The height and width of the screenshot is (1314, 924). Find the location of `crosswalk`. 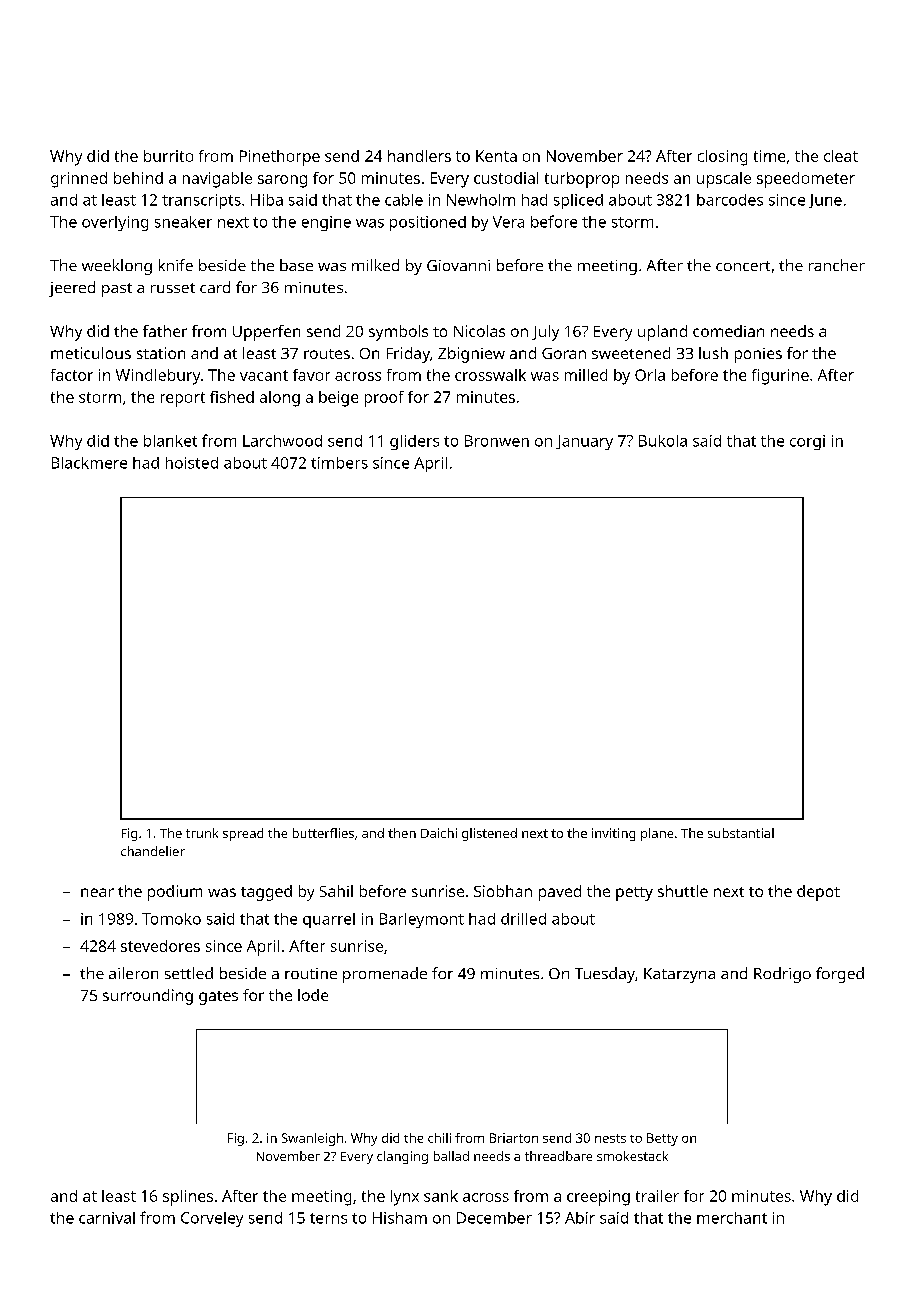

crosswalk is located at coordinates (490, 375).
